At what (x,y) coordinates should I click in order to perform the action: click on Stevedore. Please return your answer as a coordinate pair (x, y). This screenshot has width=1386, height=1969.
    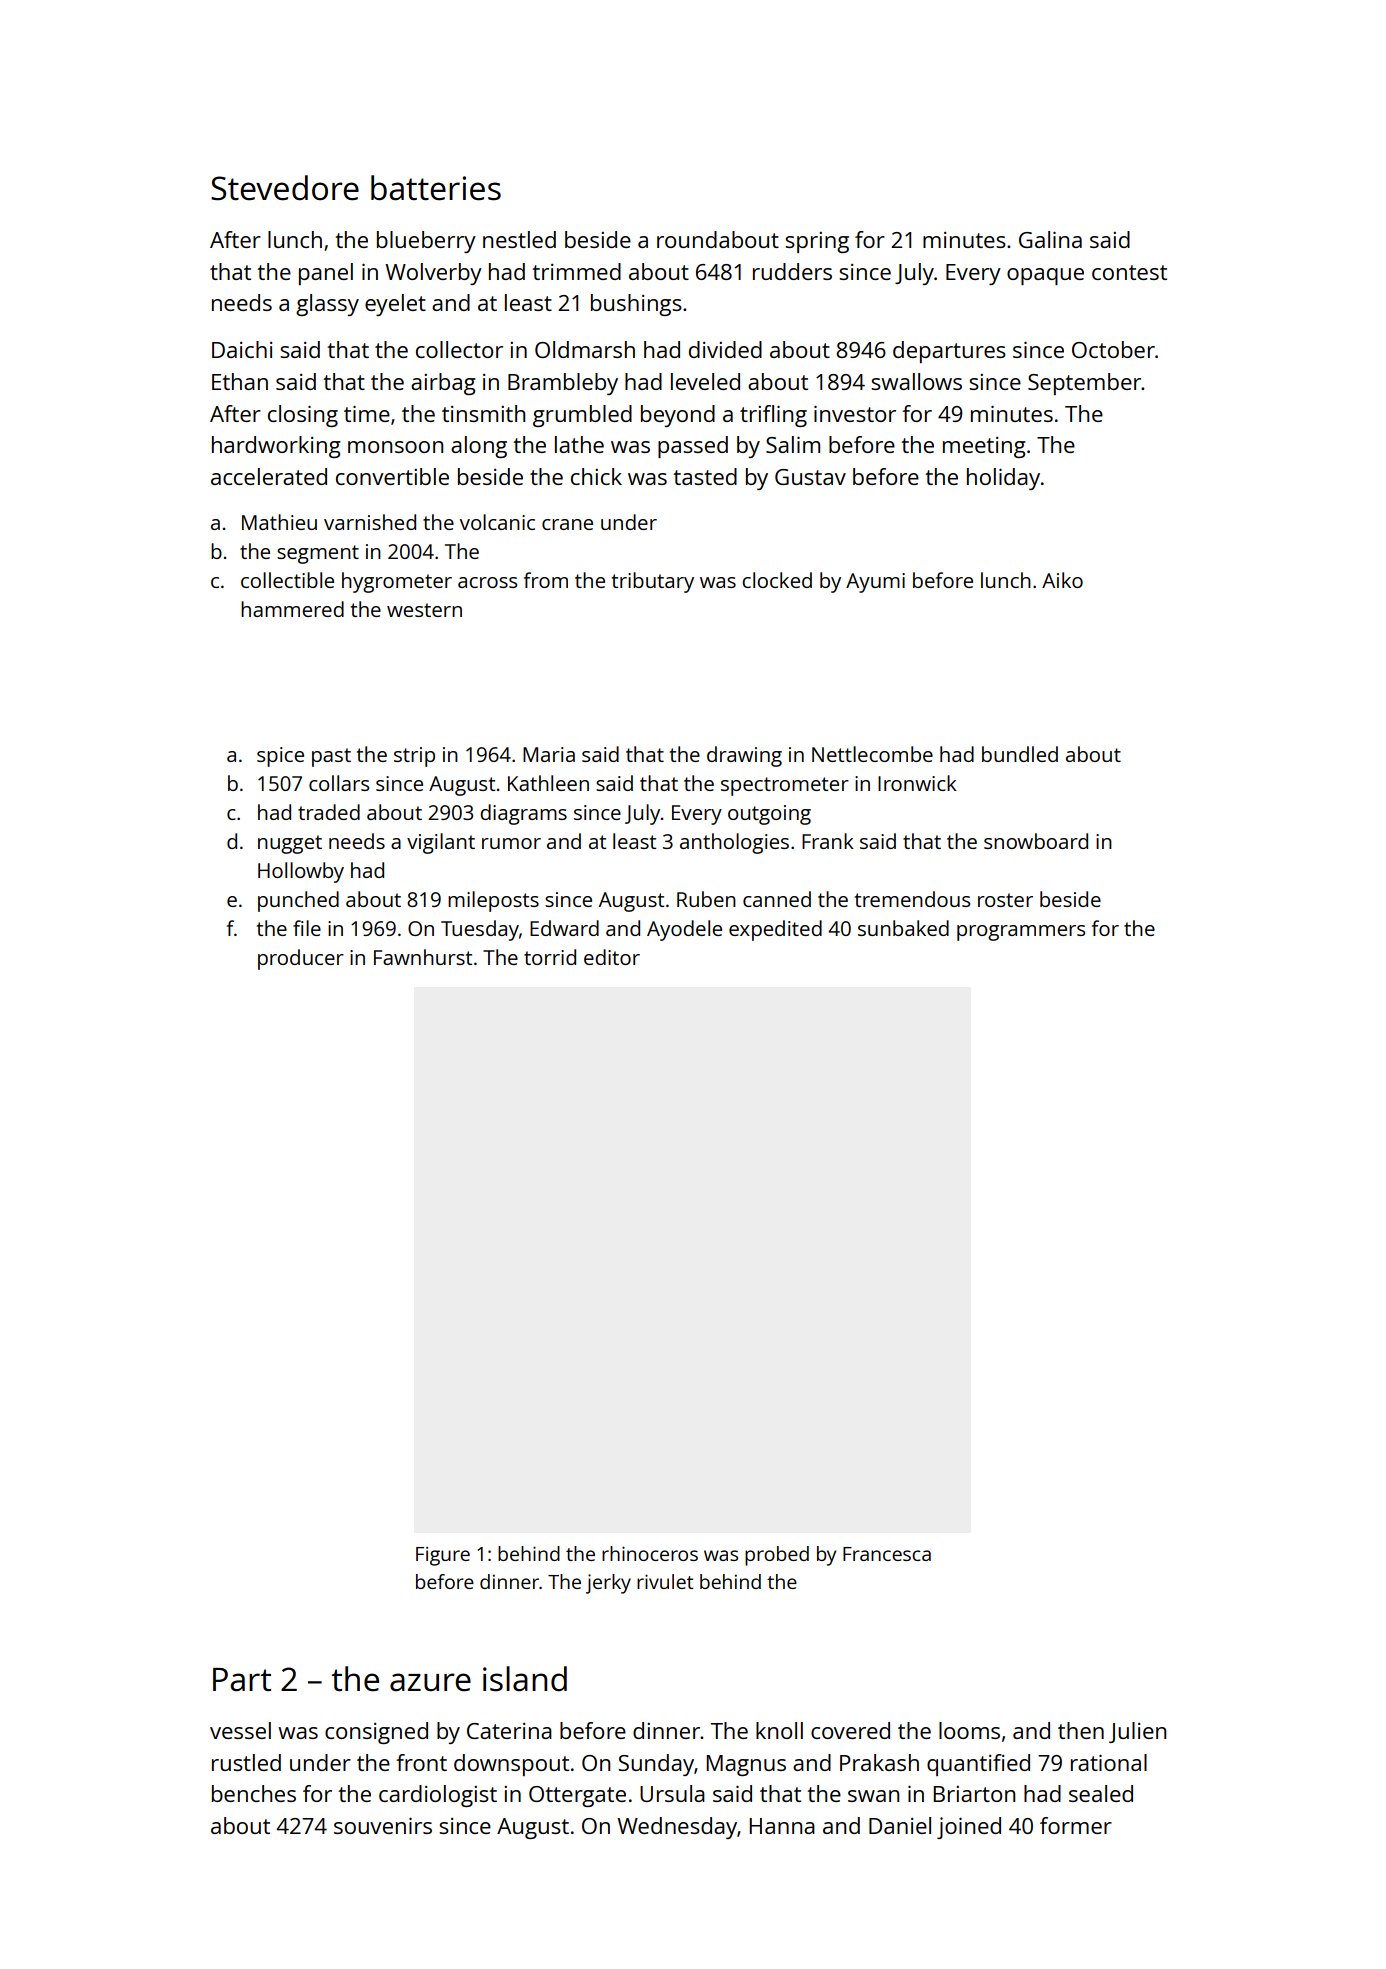
    Looking at the image, I should click on (285, 188).
